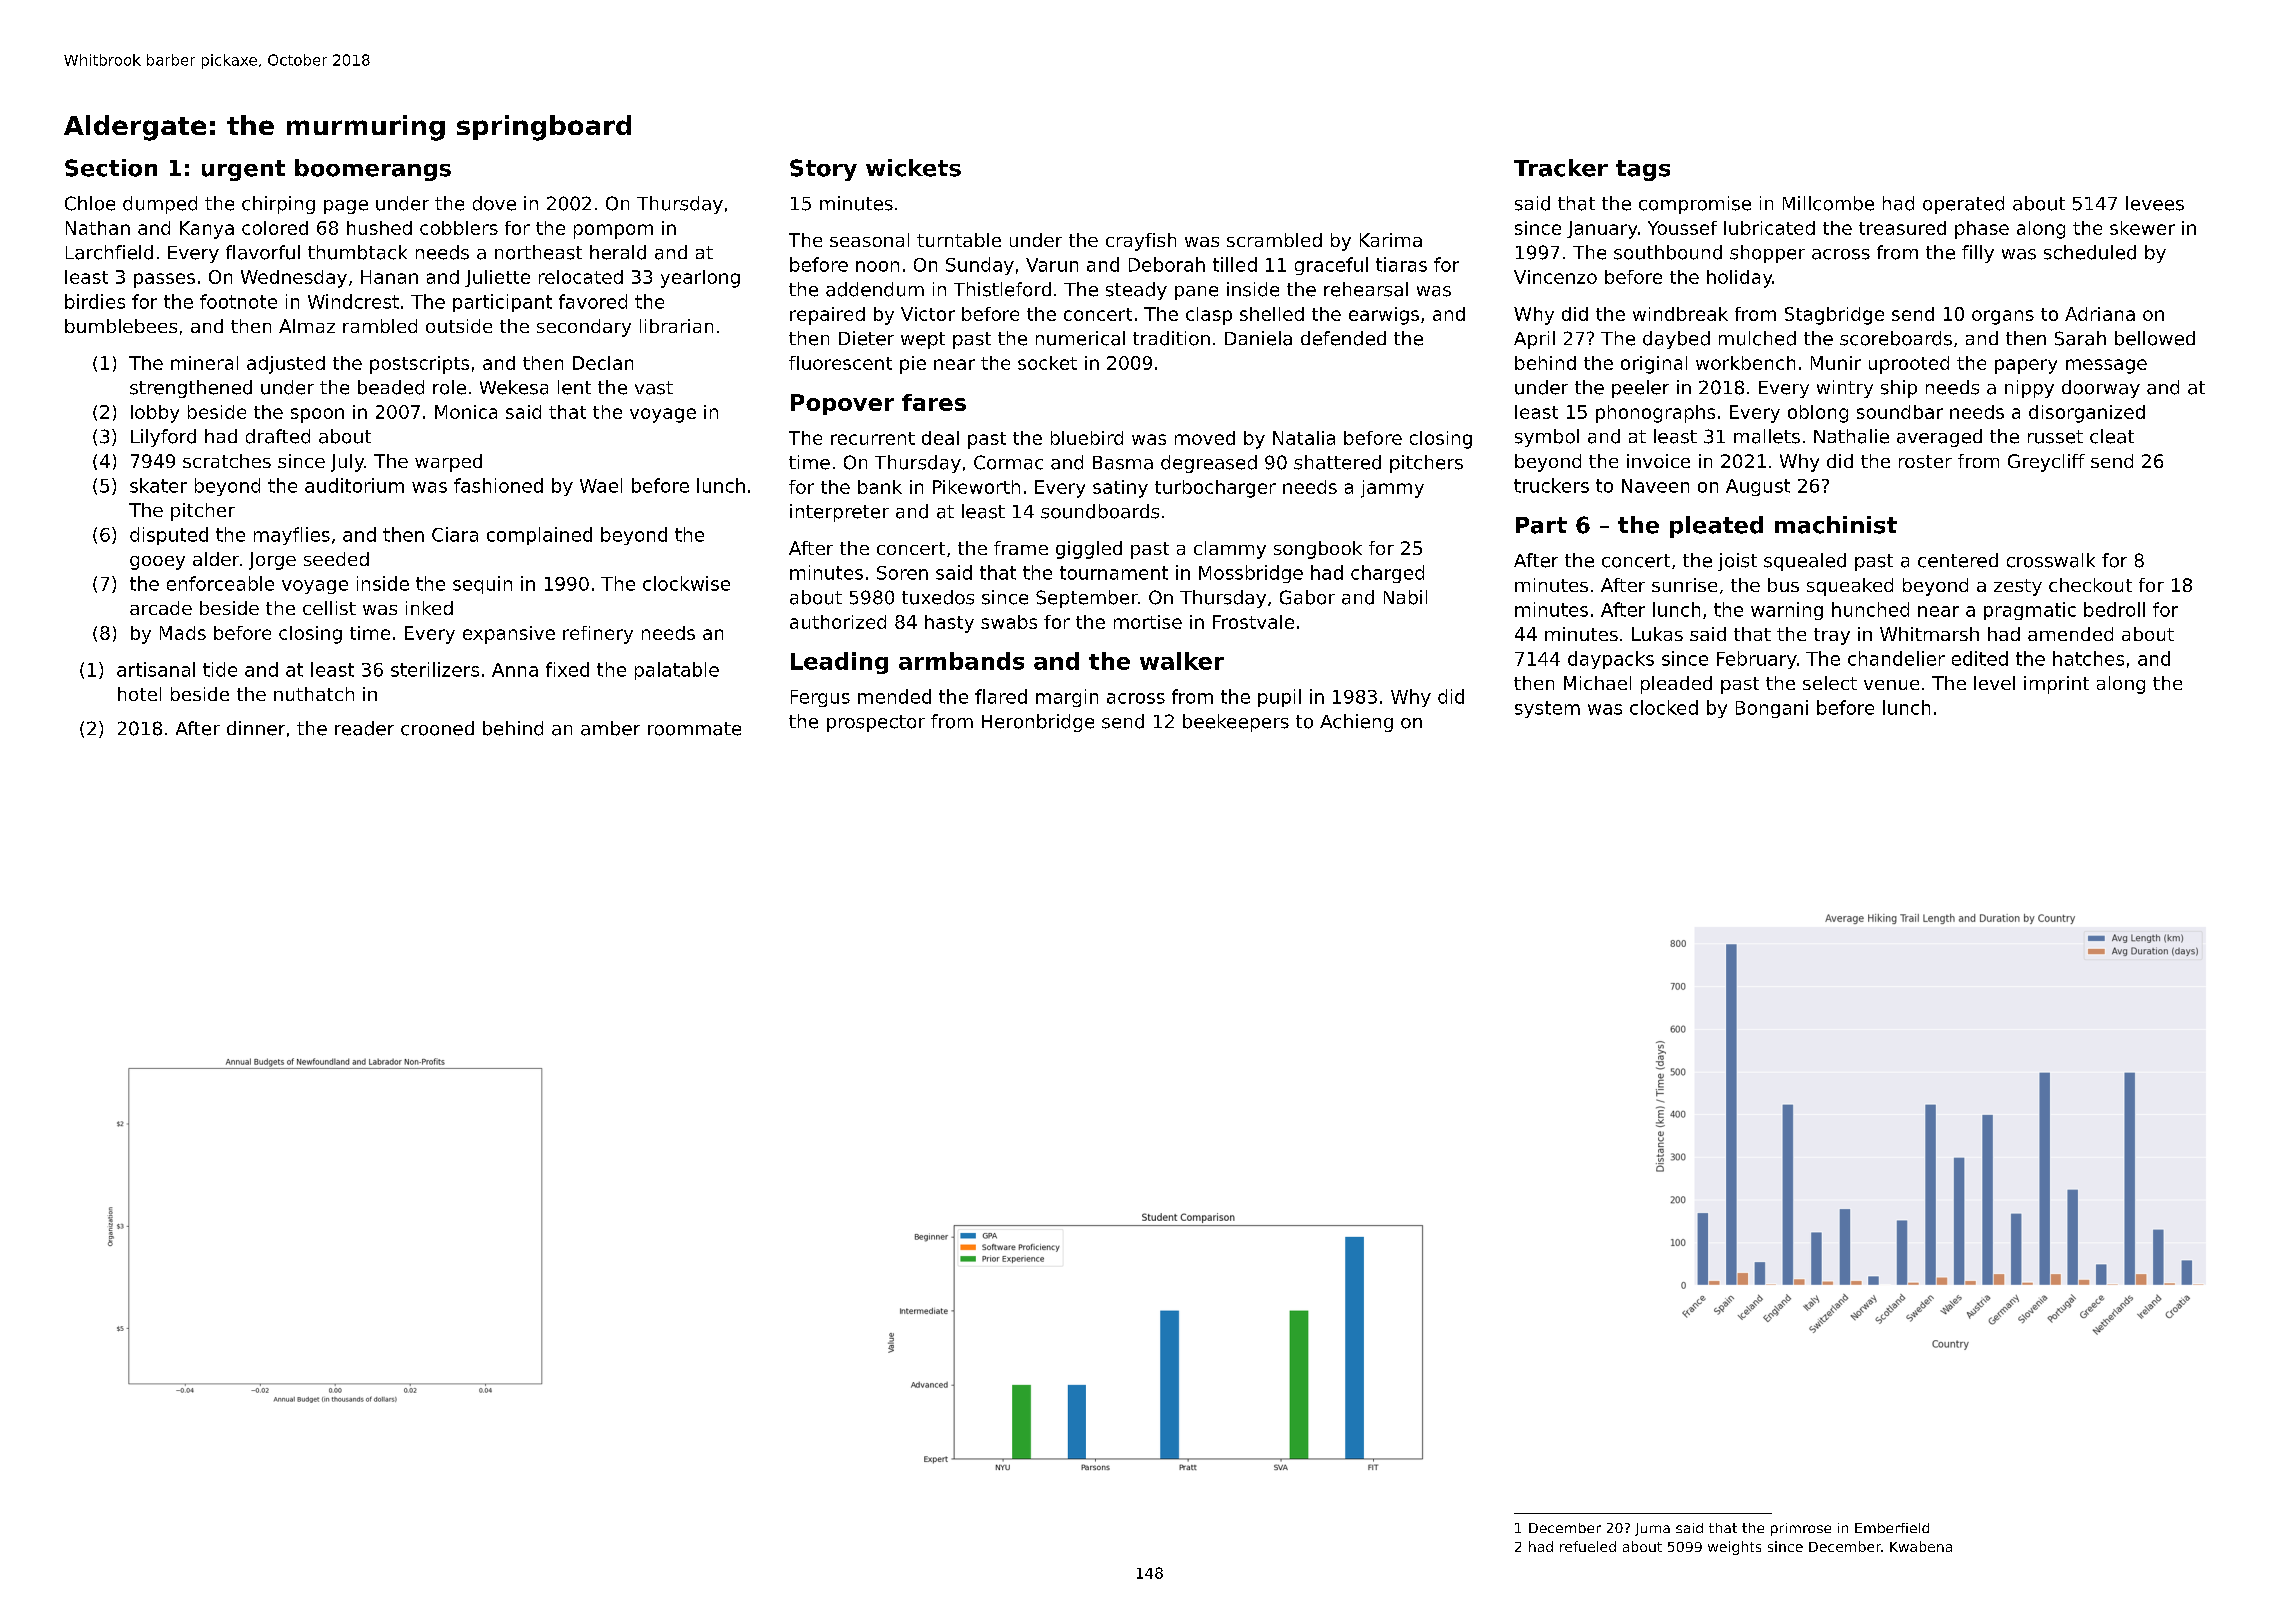  What do you see at coordinates (694, 729) in the page?
I see `roommate` at bounding box center [694, 729].
